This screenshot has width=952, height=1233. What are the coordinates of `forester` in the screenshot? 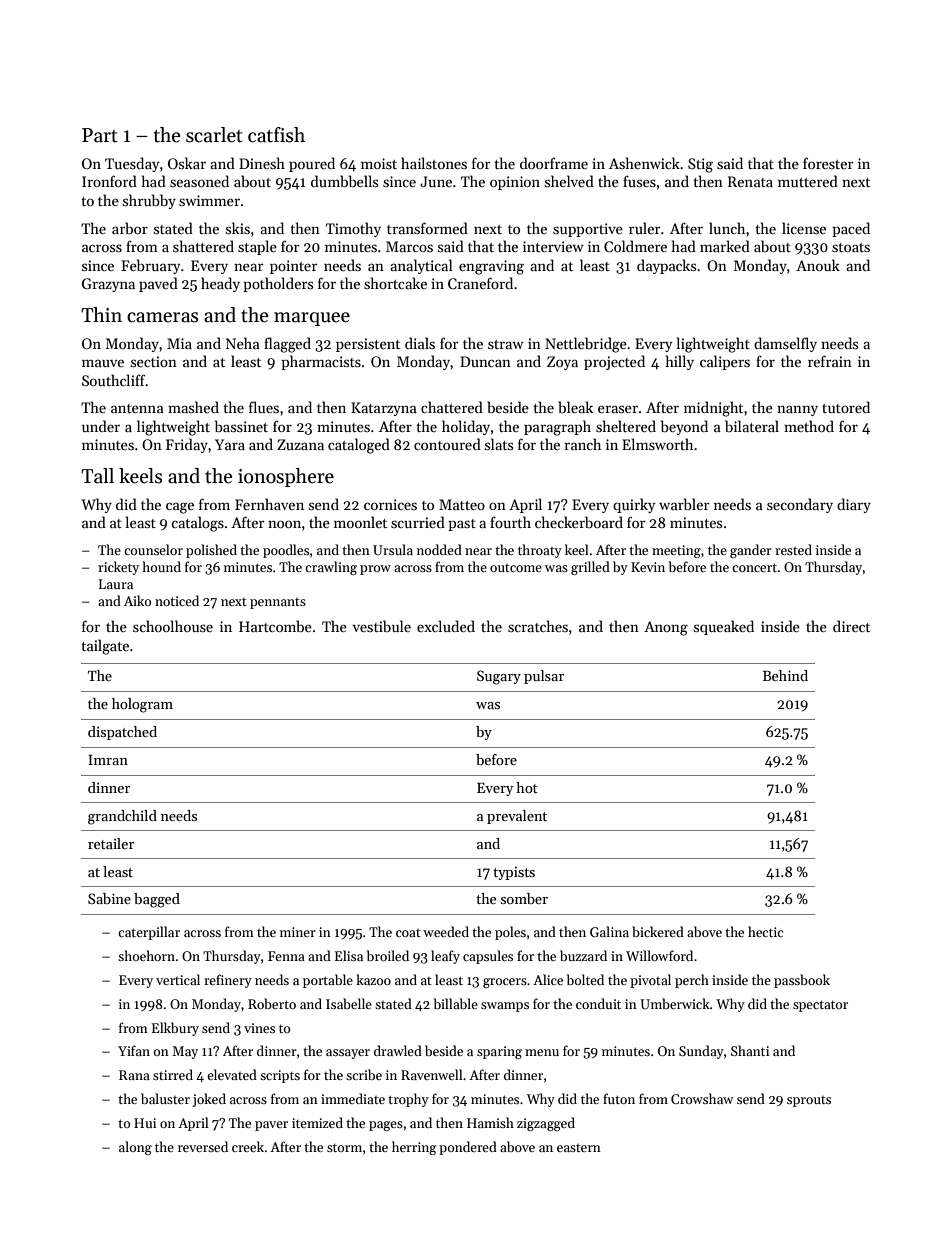 It's located at (828, 163).
